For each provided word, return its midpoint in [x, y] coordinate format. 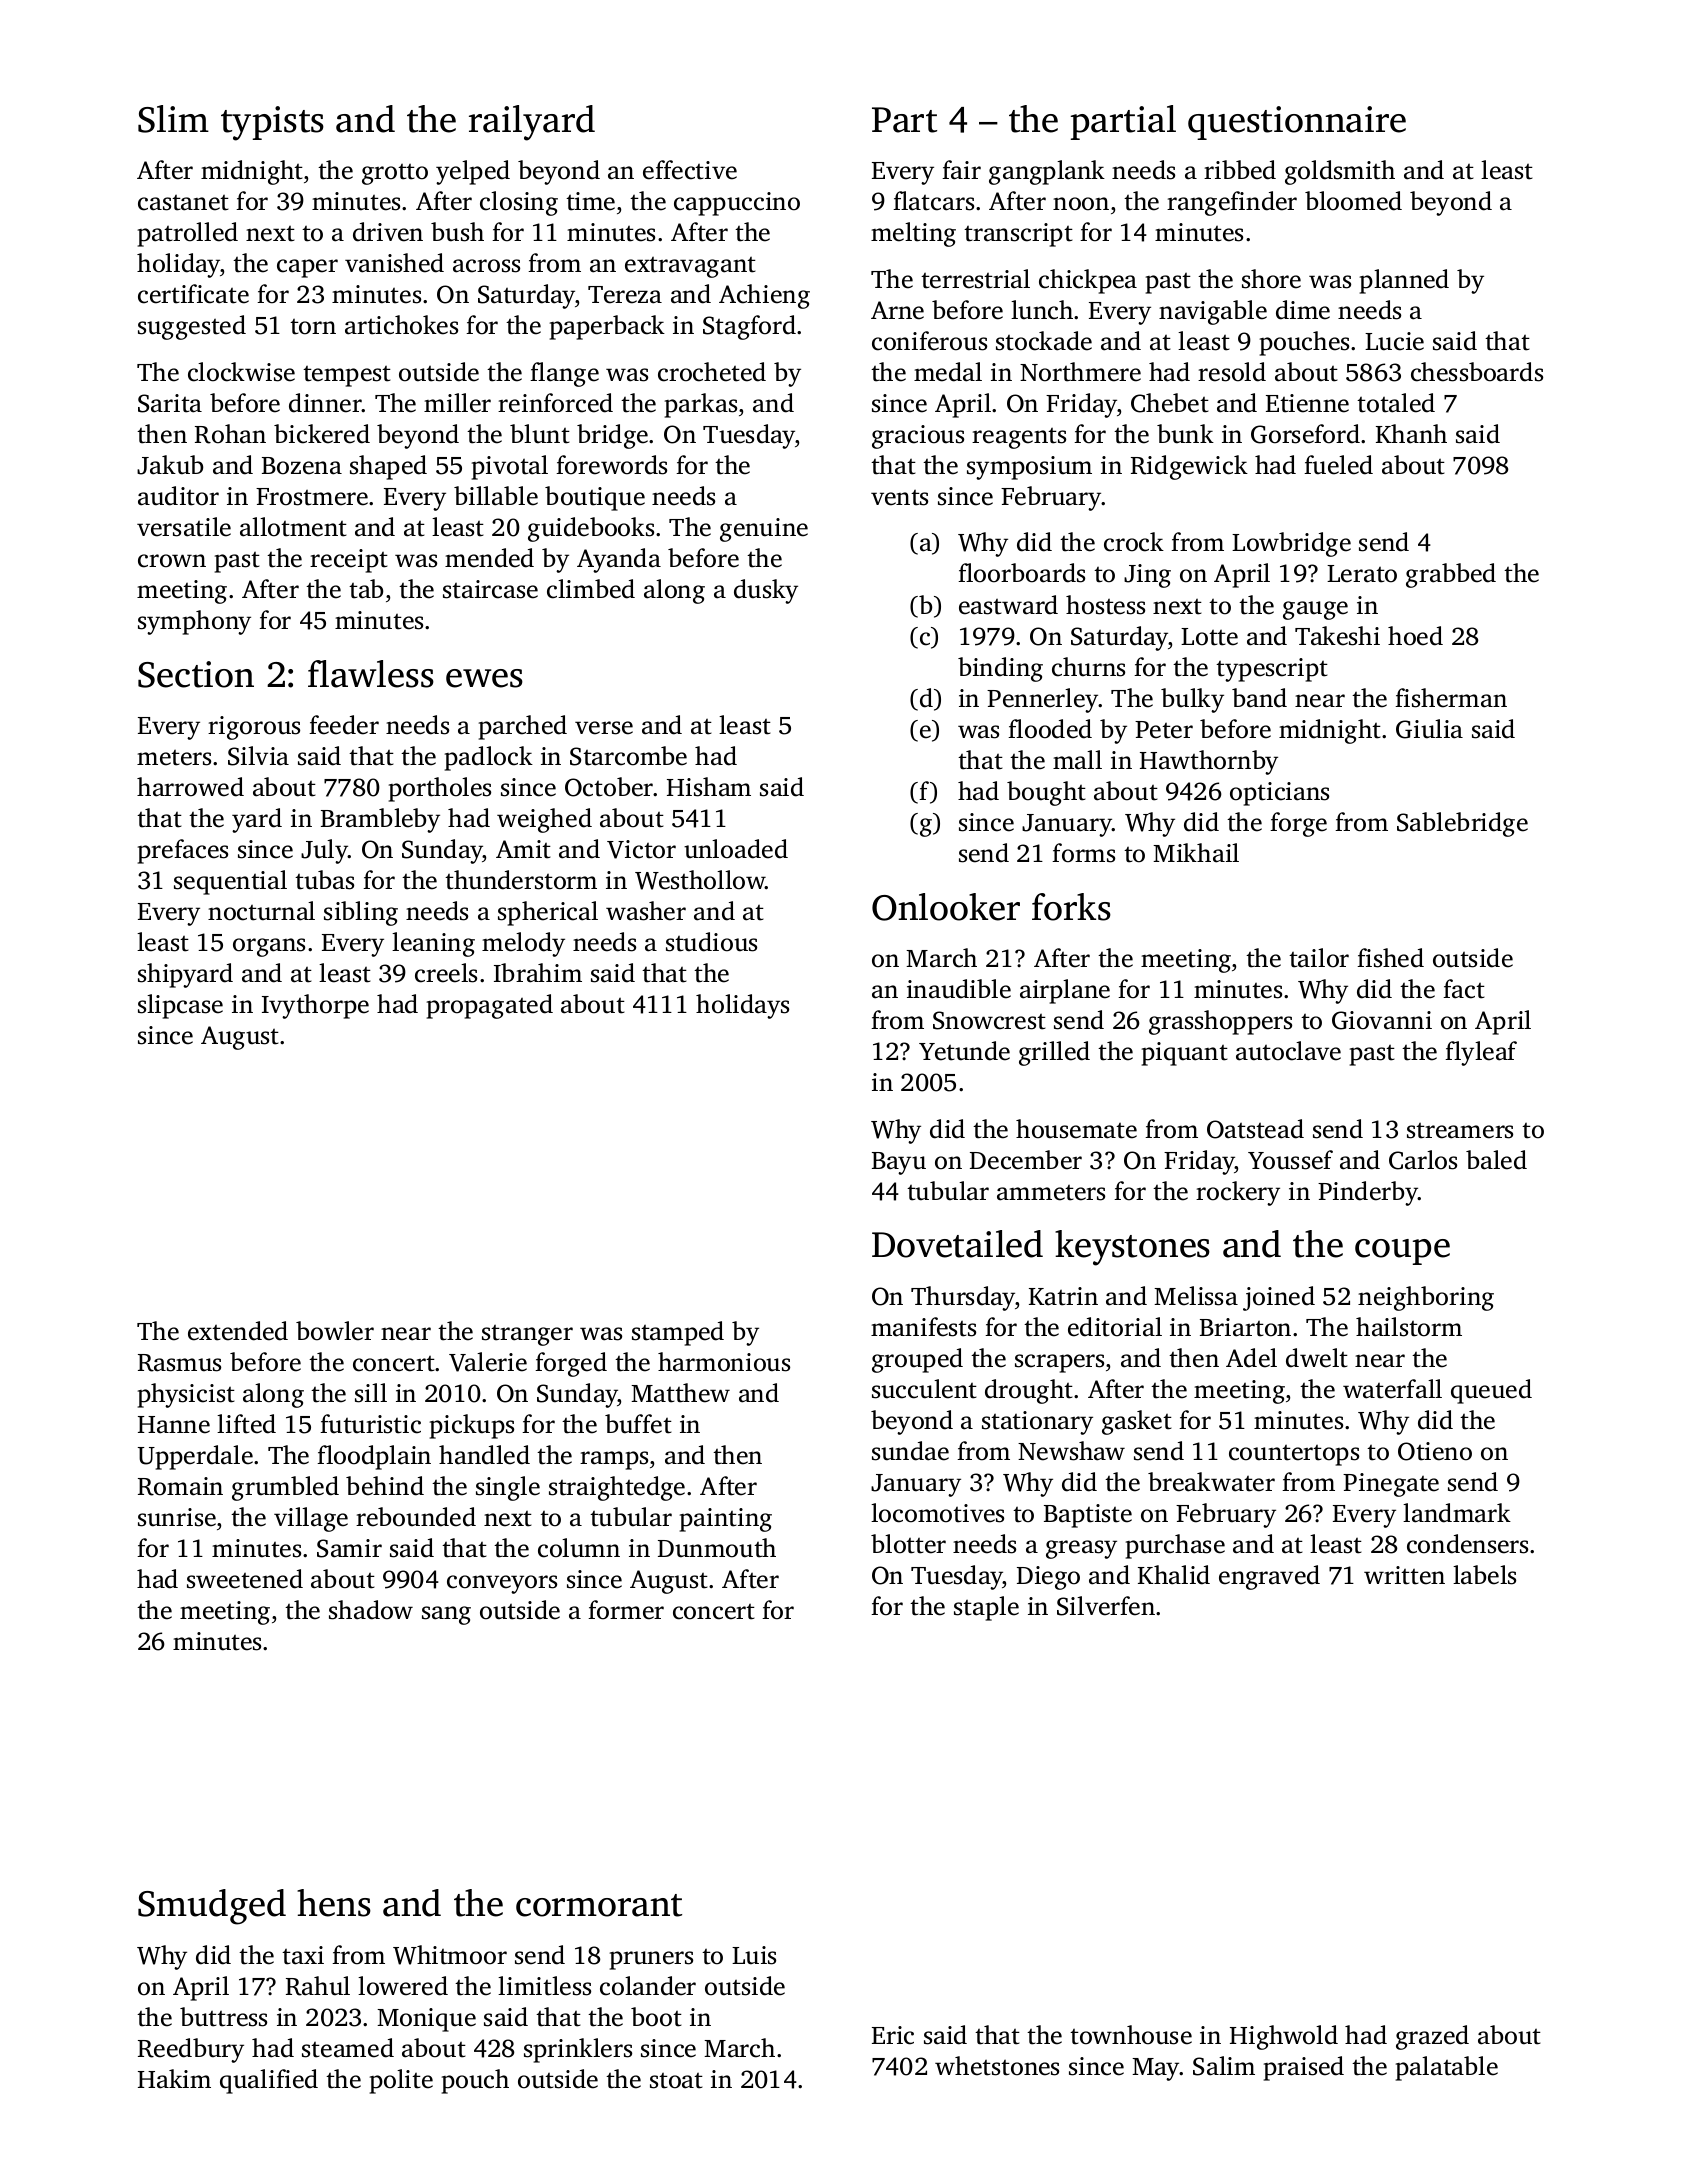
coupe [1402, 1252]
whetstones [997, 2066]
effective [690, 170]
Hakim [174, 2079]
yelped [473, 172]
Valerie [488, 1362]
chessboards [1477, 372]
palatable [1447, 2068]
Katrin [1063, 1296]
